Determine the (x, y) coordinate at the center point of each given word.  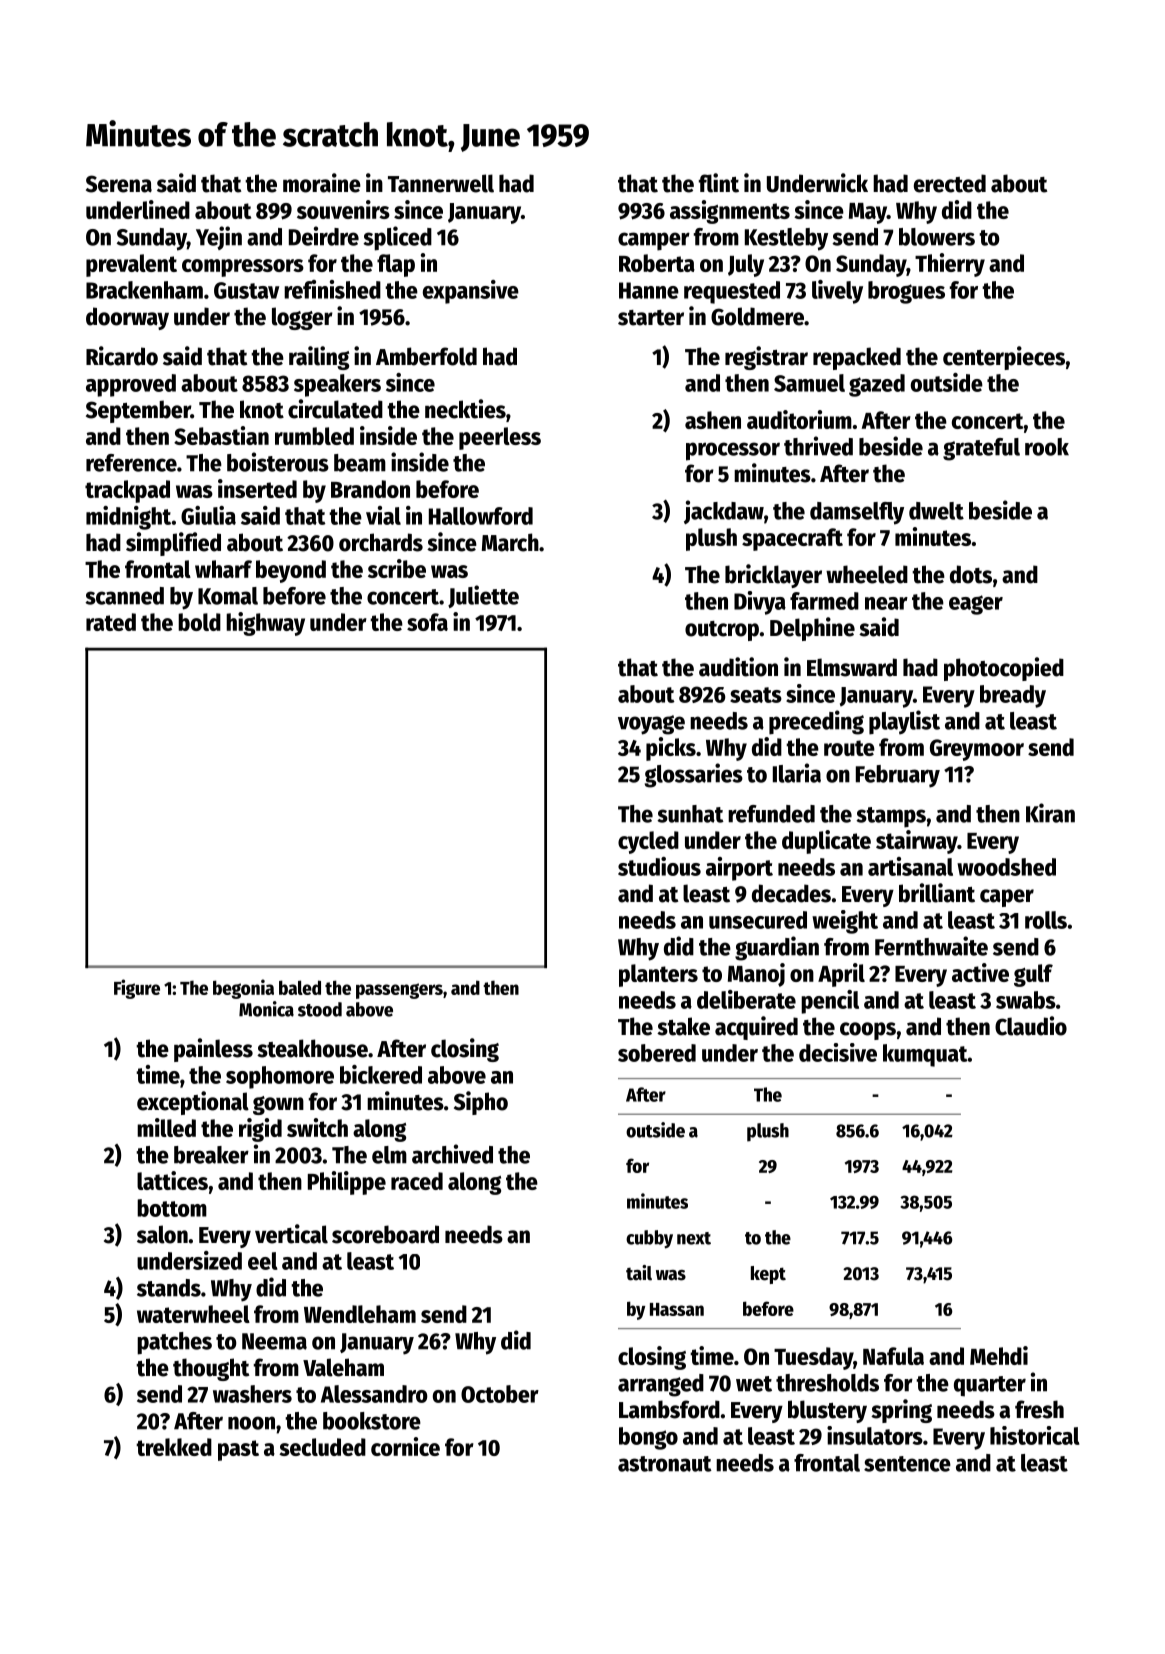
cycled (648, 842)
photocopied (1004, 669)
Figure (137, 989)
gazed (877, 385)
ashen (713, 420)
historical (1035, 1435)
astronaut (665, 1464)
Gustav (246, 290)
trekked (174, 1447)
